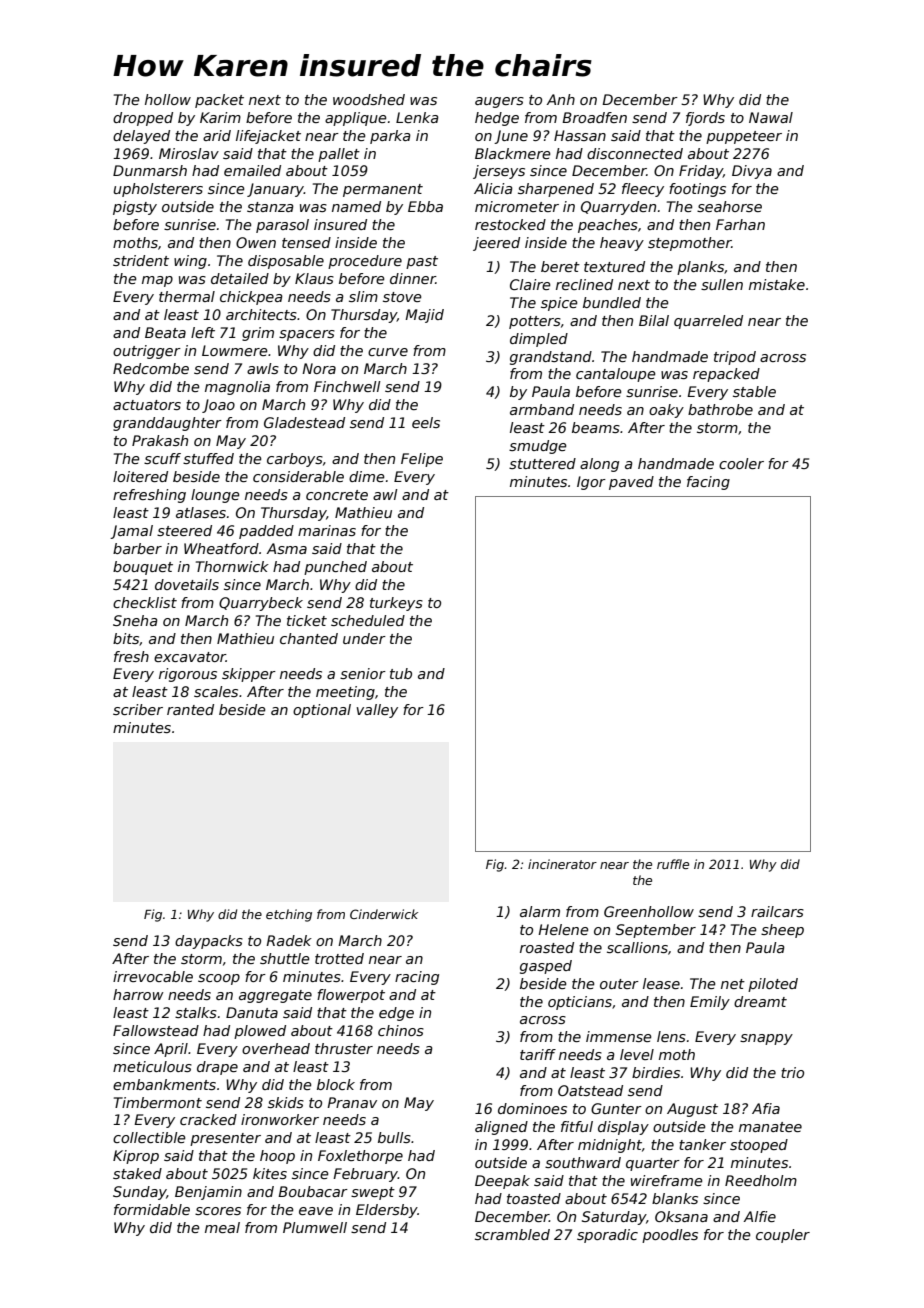 The height and width of the page is (1308, 924). What do you see at coordinates (153, 976) in the page?
I see `irrevocable` at bounding box center [153, 976].
